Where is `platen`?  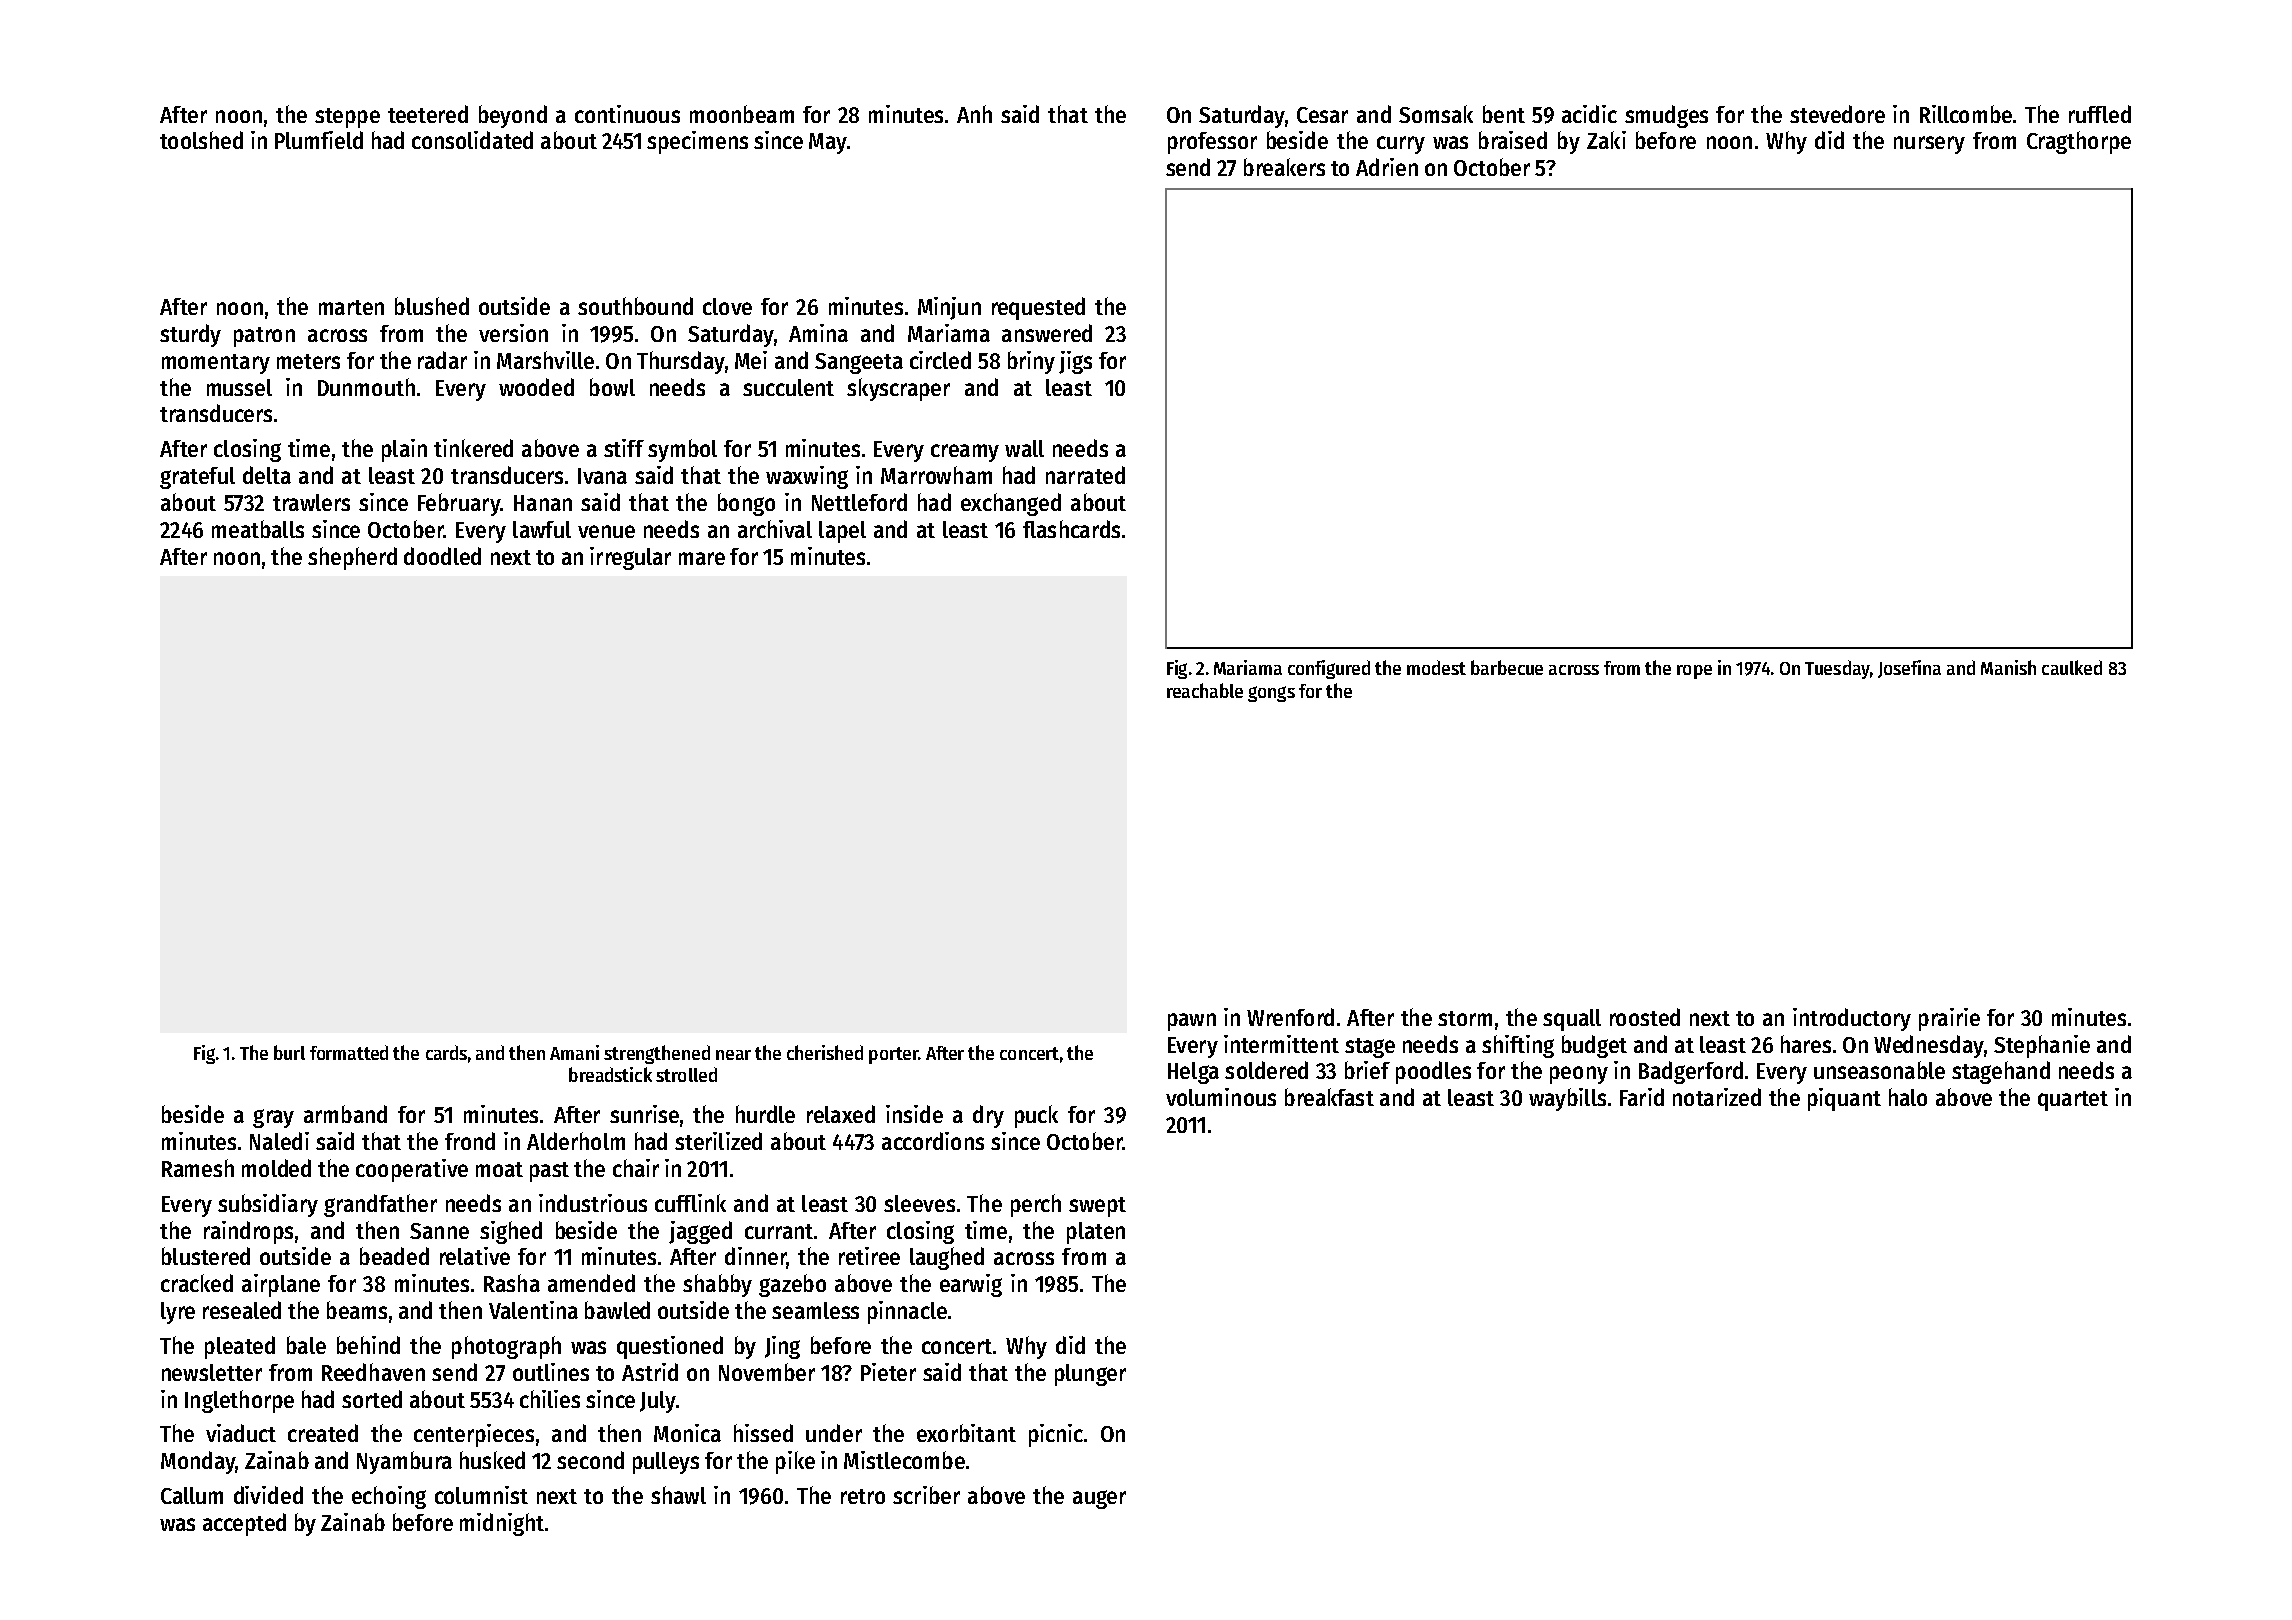
platen is located at coordinates (1096, 1233).
